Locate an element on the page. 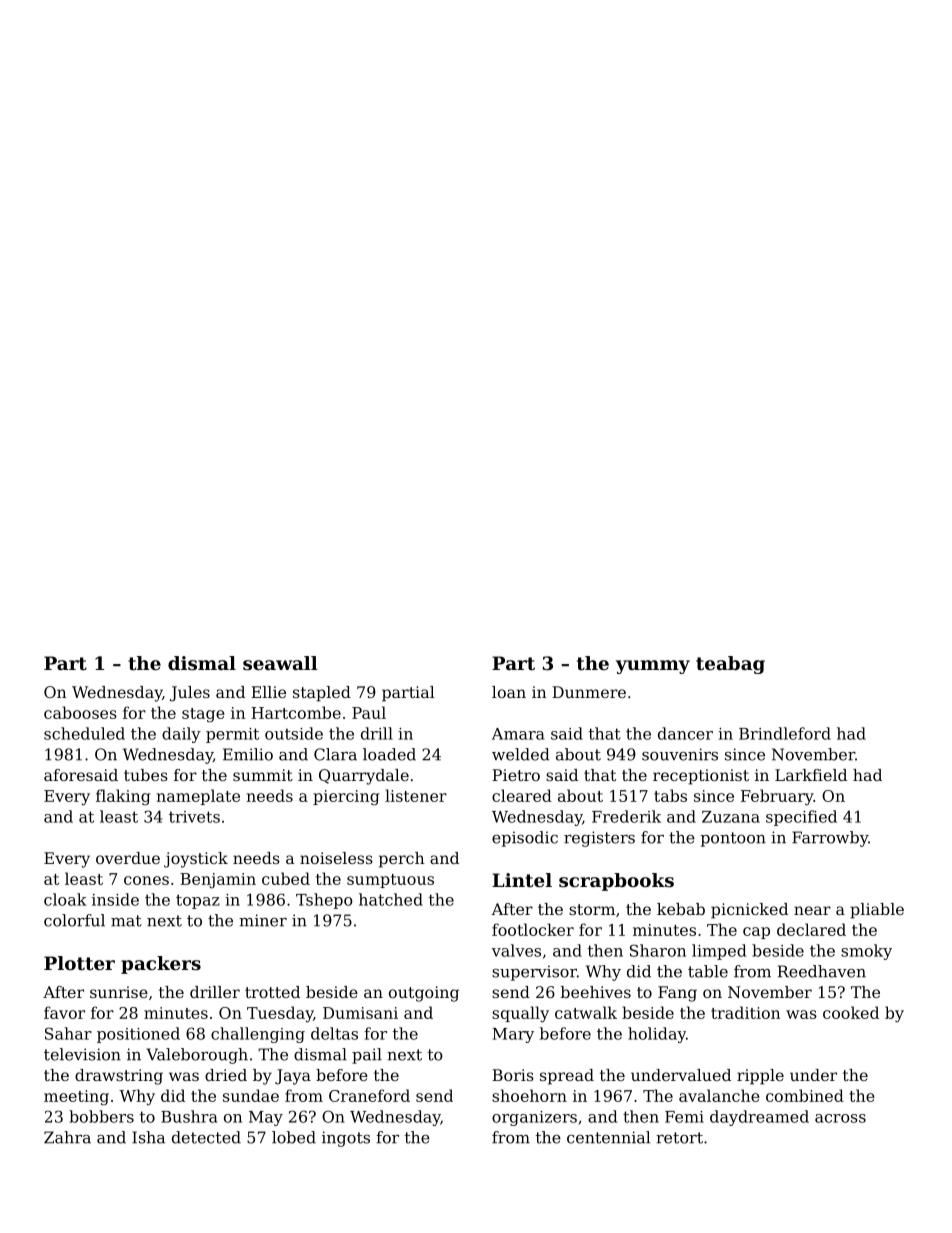 The image size is (952, 1233). souvenirs is located at coordinates (680, 754).
